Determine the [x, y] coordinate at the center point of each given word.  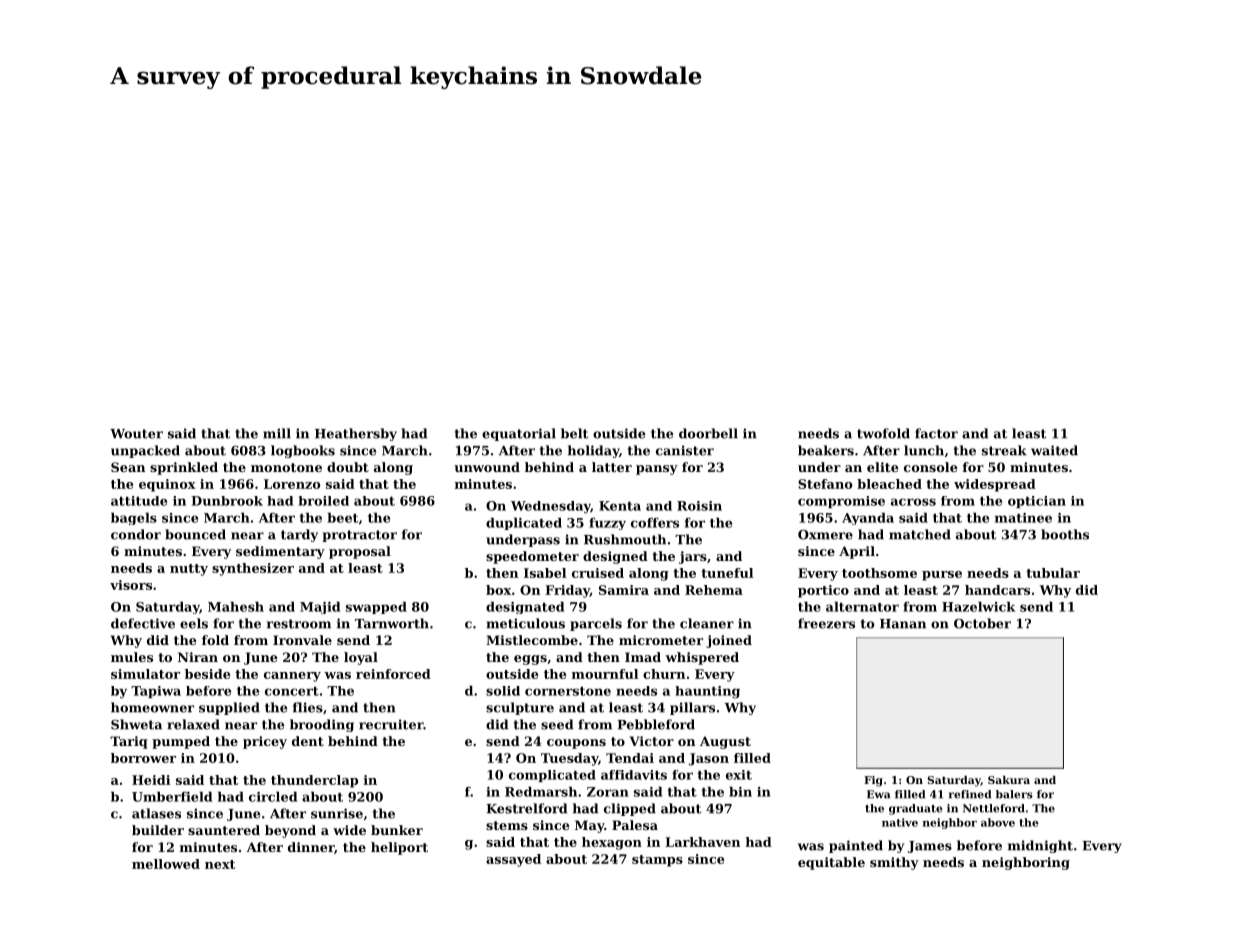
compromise [841, 502]
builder [158, 830]
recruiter [391, 724]
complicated [552, 776]
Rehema [714, 590]
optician [1037, 502]
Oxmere [825, 535]
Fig [873, 781]
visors [131, 585]
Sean [128, 467]
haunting [707, 692]
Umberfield [172, 796]
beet [343, 517]
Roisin [699, 506]
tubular [1053, 573]
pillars [692, 708]
